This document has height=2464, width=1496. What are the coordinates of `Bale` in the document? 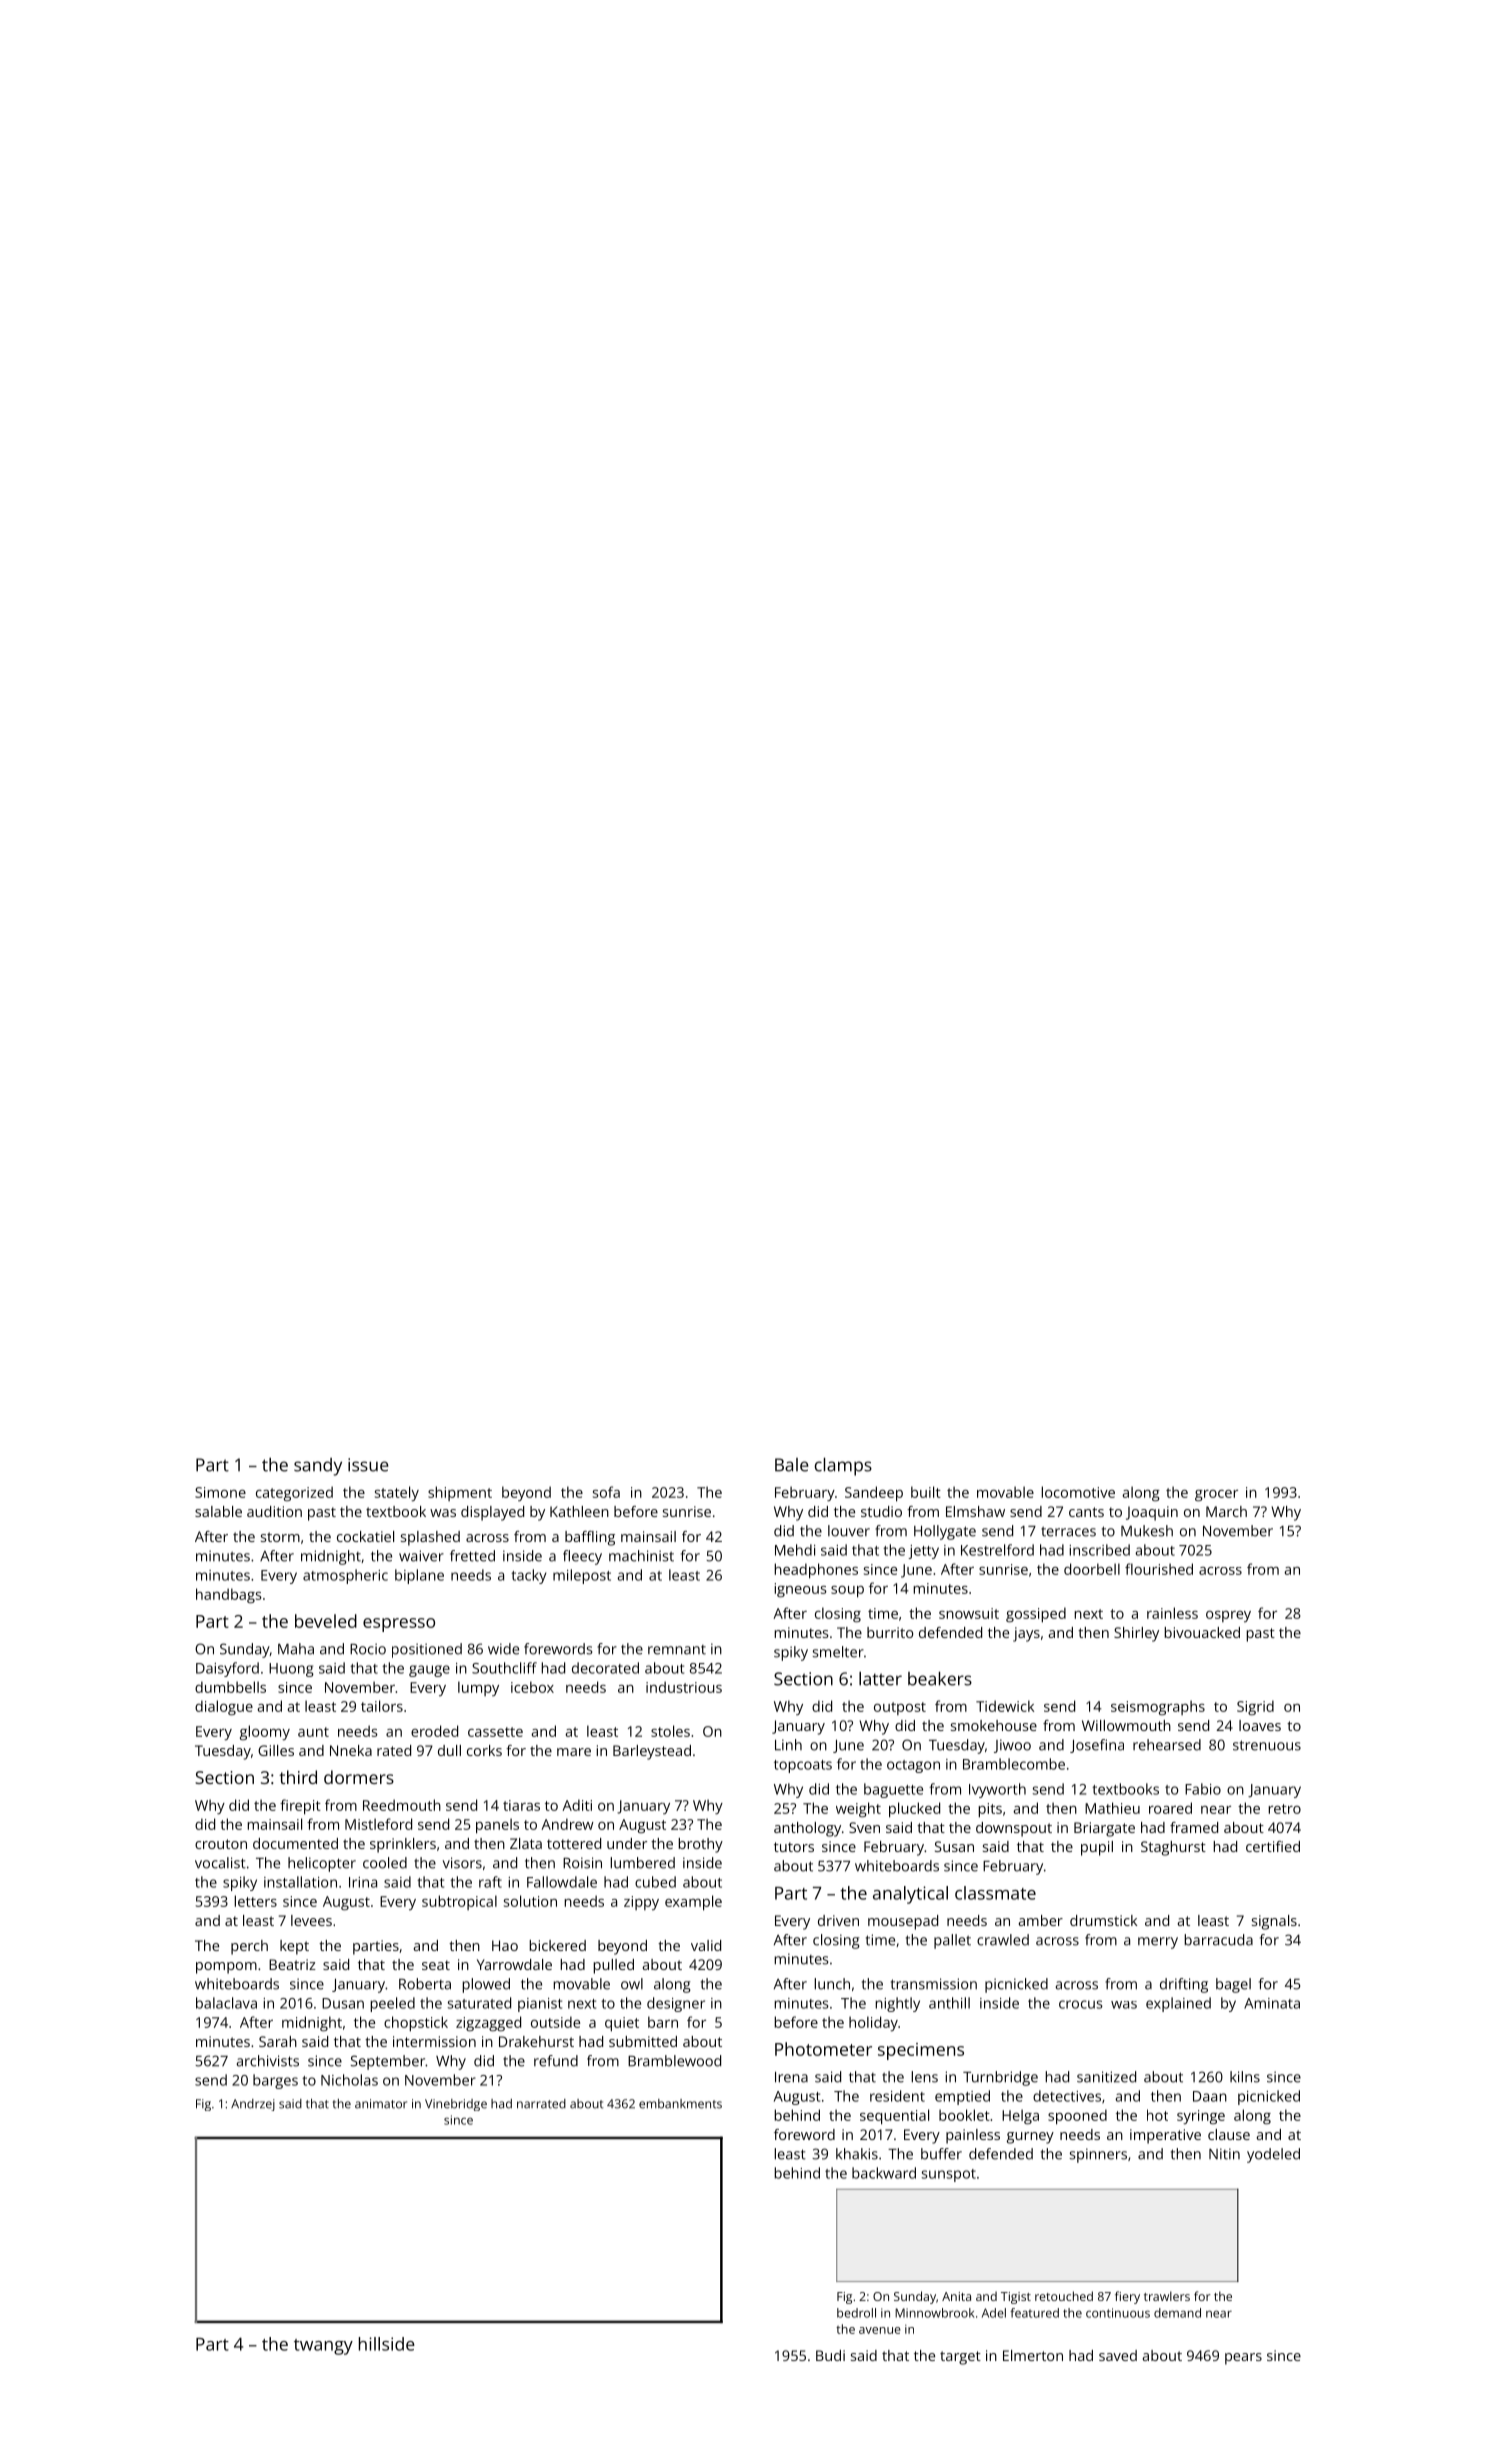 It's located at (792, 1465).
